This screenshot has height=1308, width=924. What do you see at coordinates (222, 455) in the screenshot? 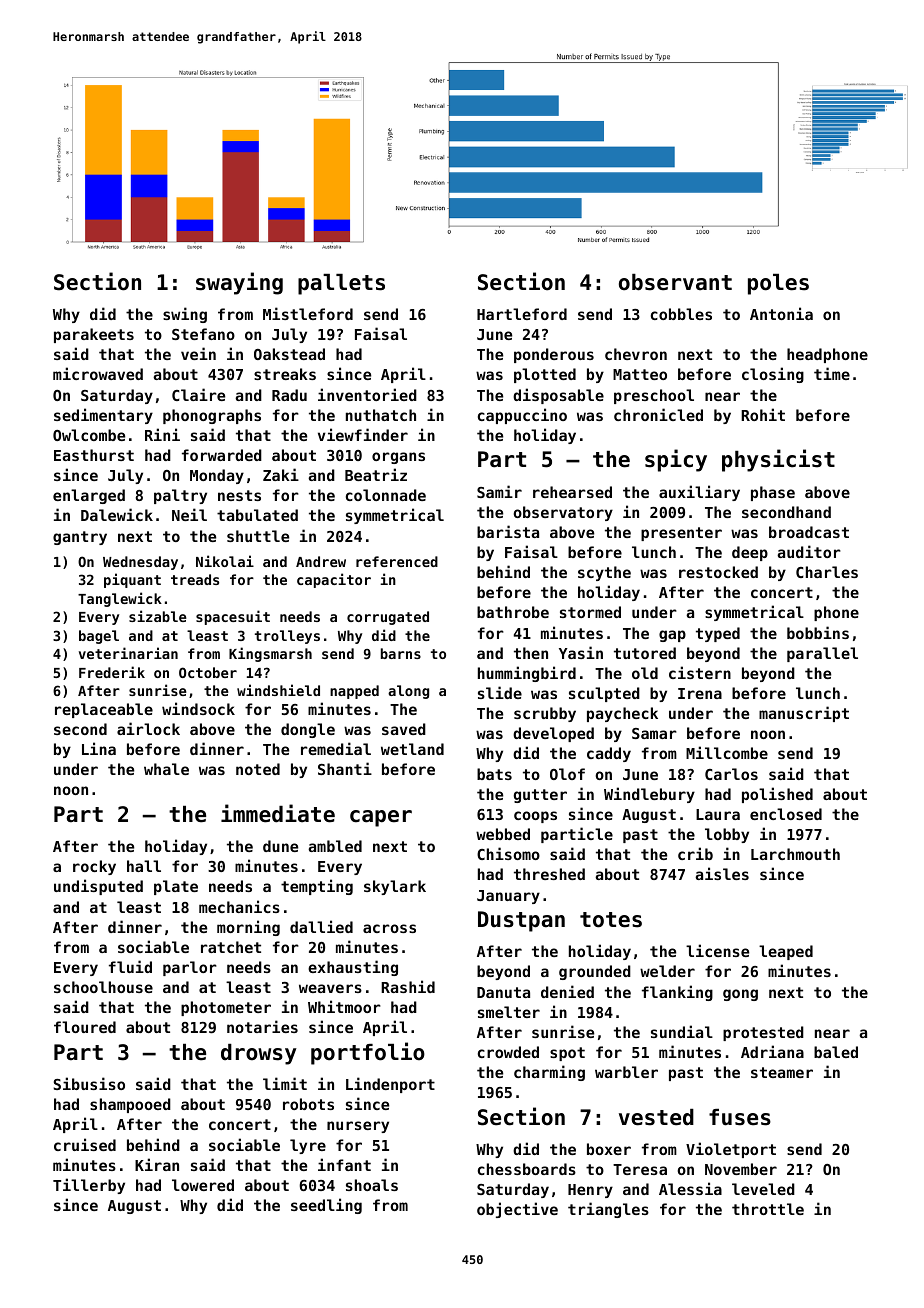
I see `forwarded` at bounding box center [222, 455].
